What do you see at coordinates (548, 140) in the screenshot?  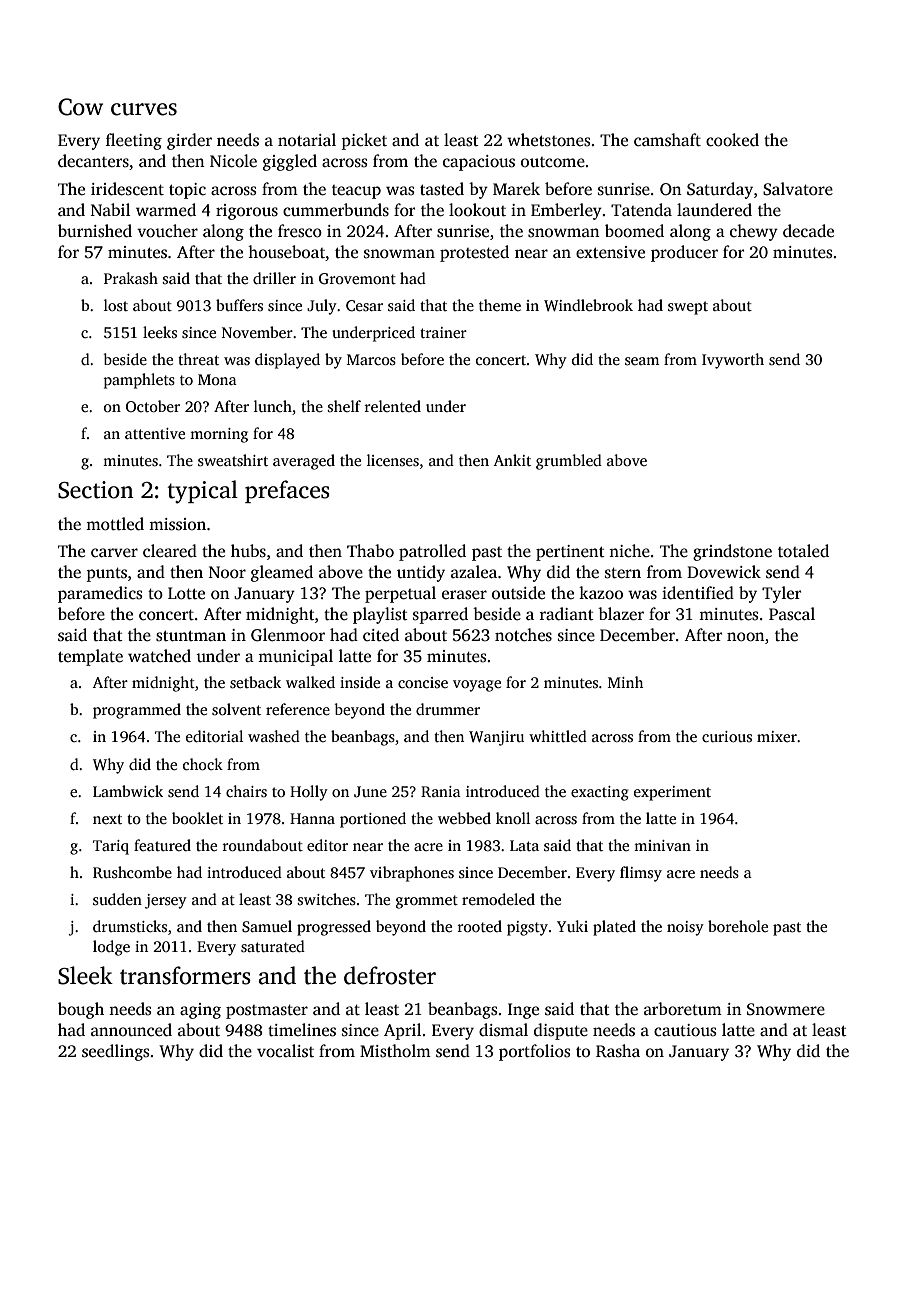 I see `whetstones` at bounding box center [548, 140].
